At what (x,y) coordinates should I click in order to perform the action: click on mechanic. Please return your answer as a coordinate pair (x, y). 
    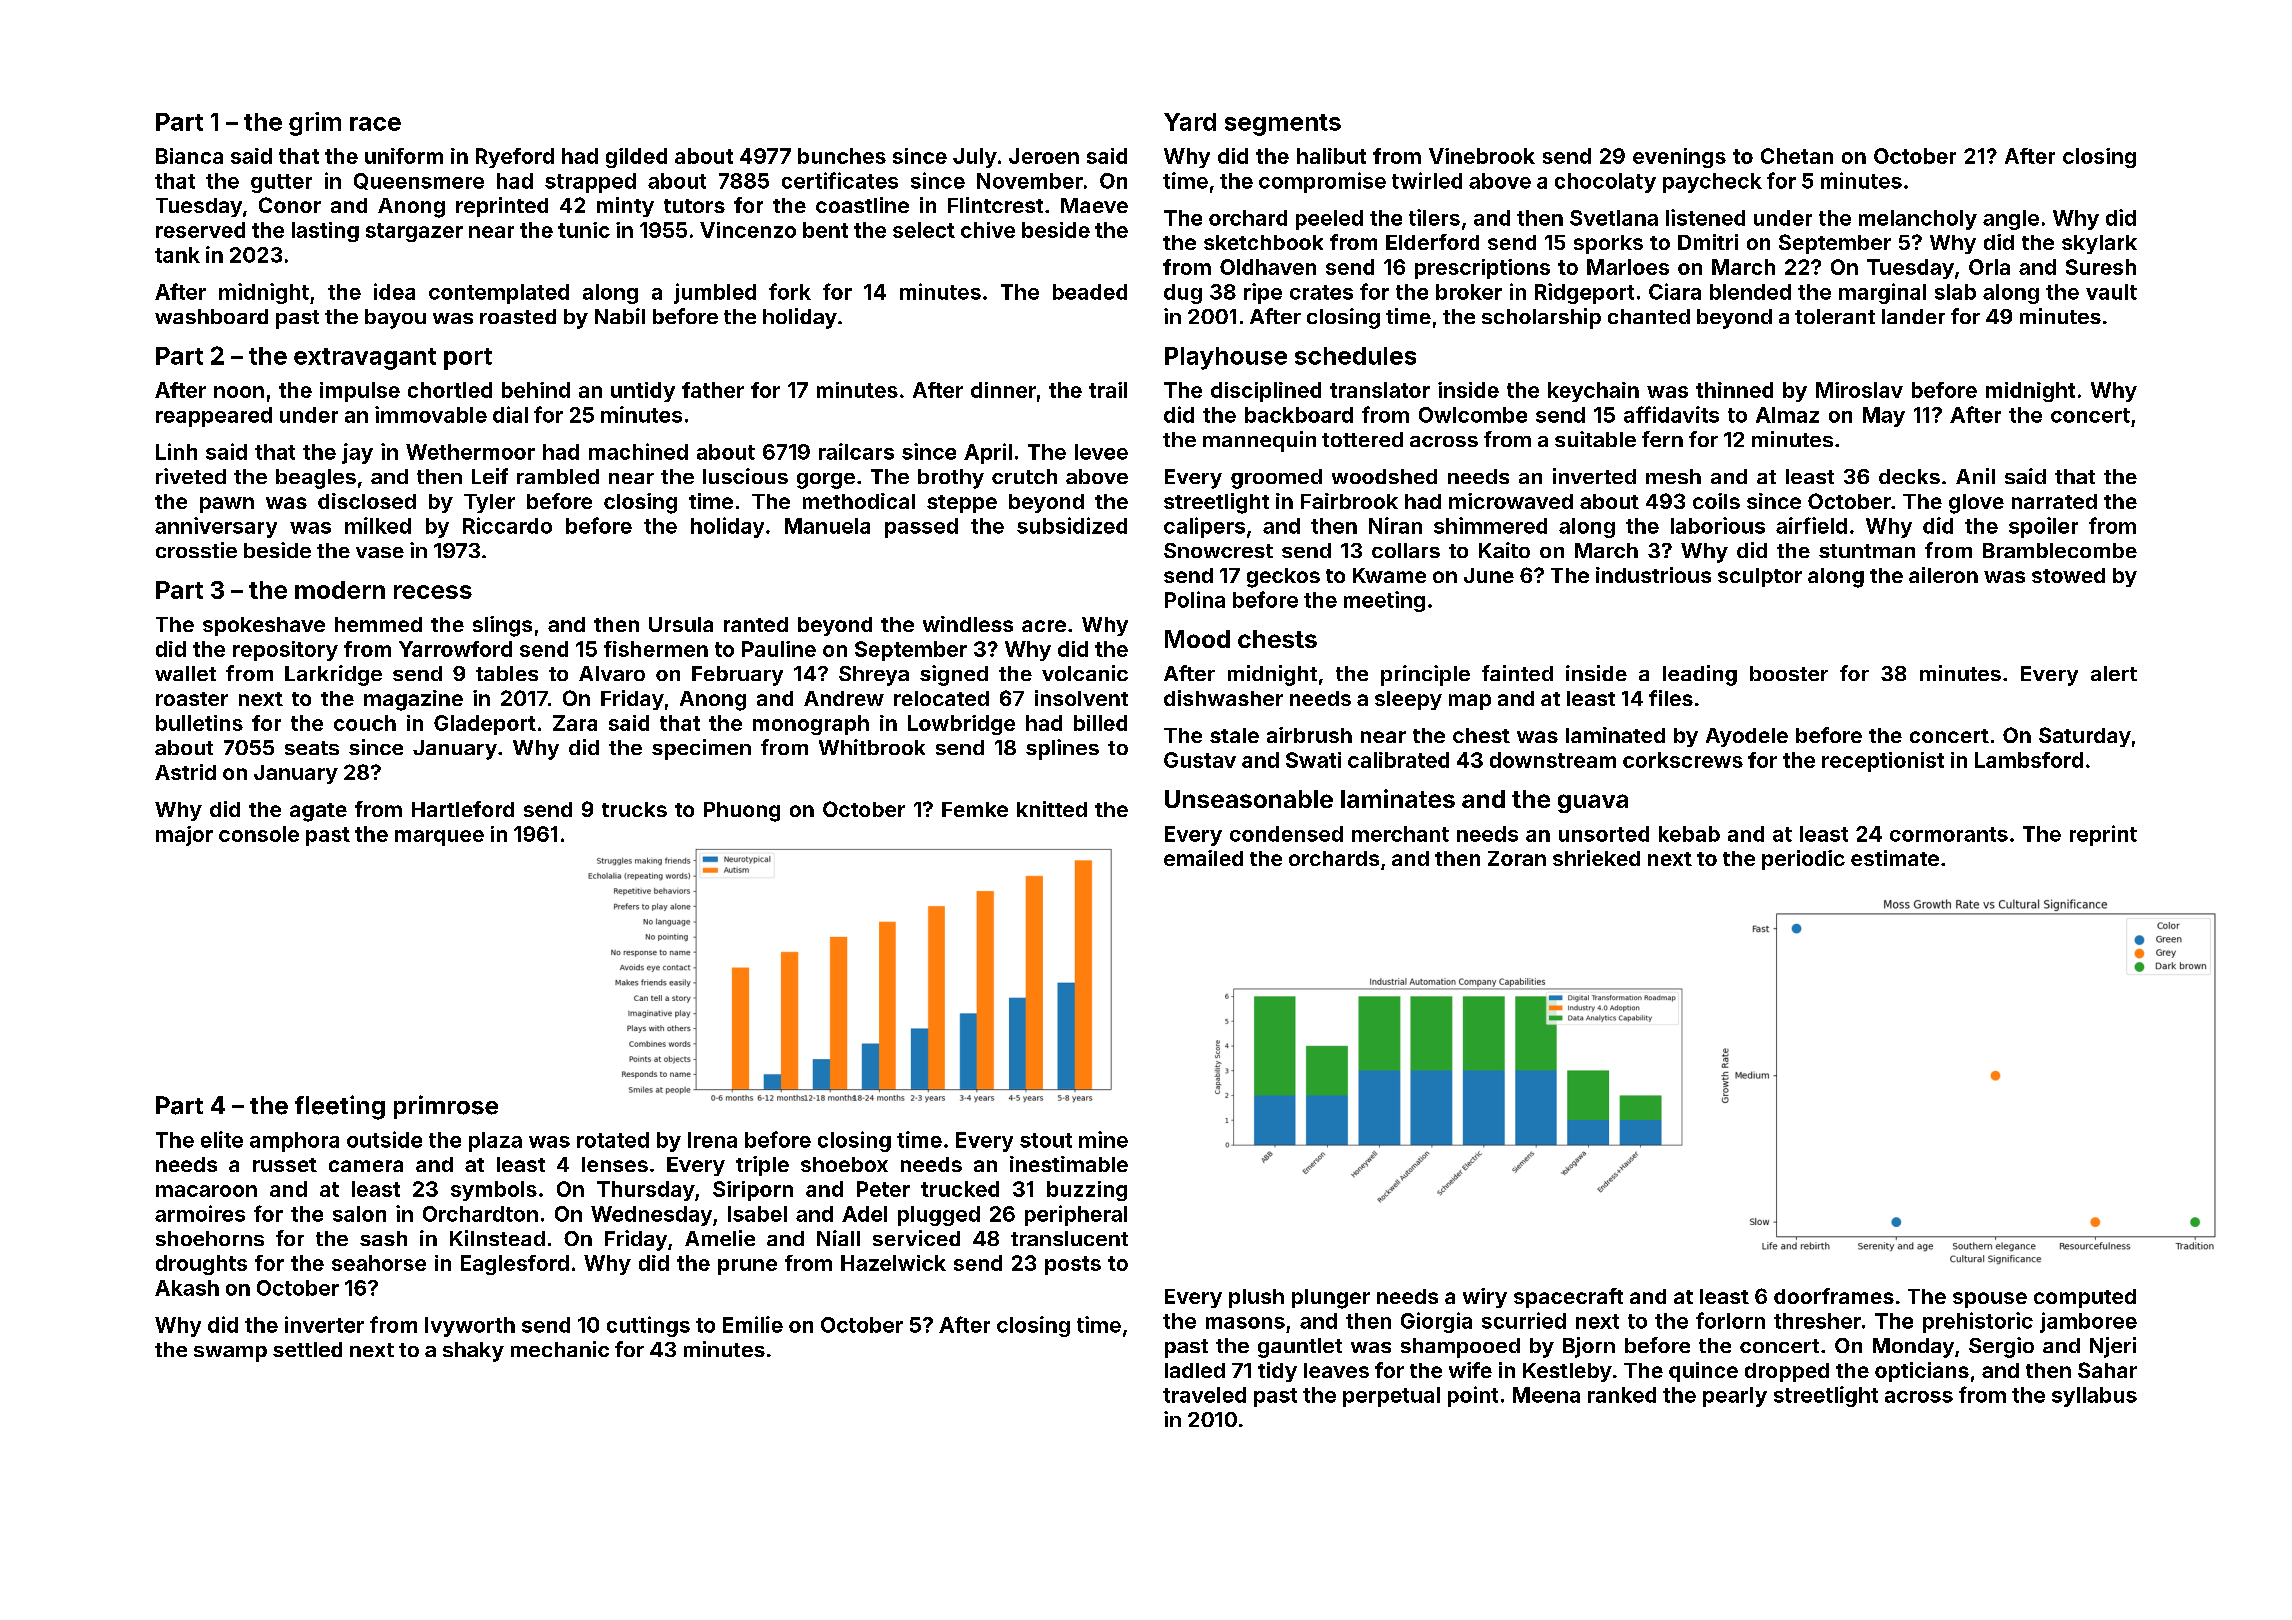
    Looking at the image, I should click on (560, 1349).
